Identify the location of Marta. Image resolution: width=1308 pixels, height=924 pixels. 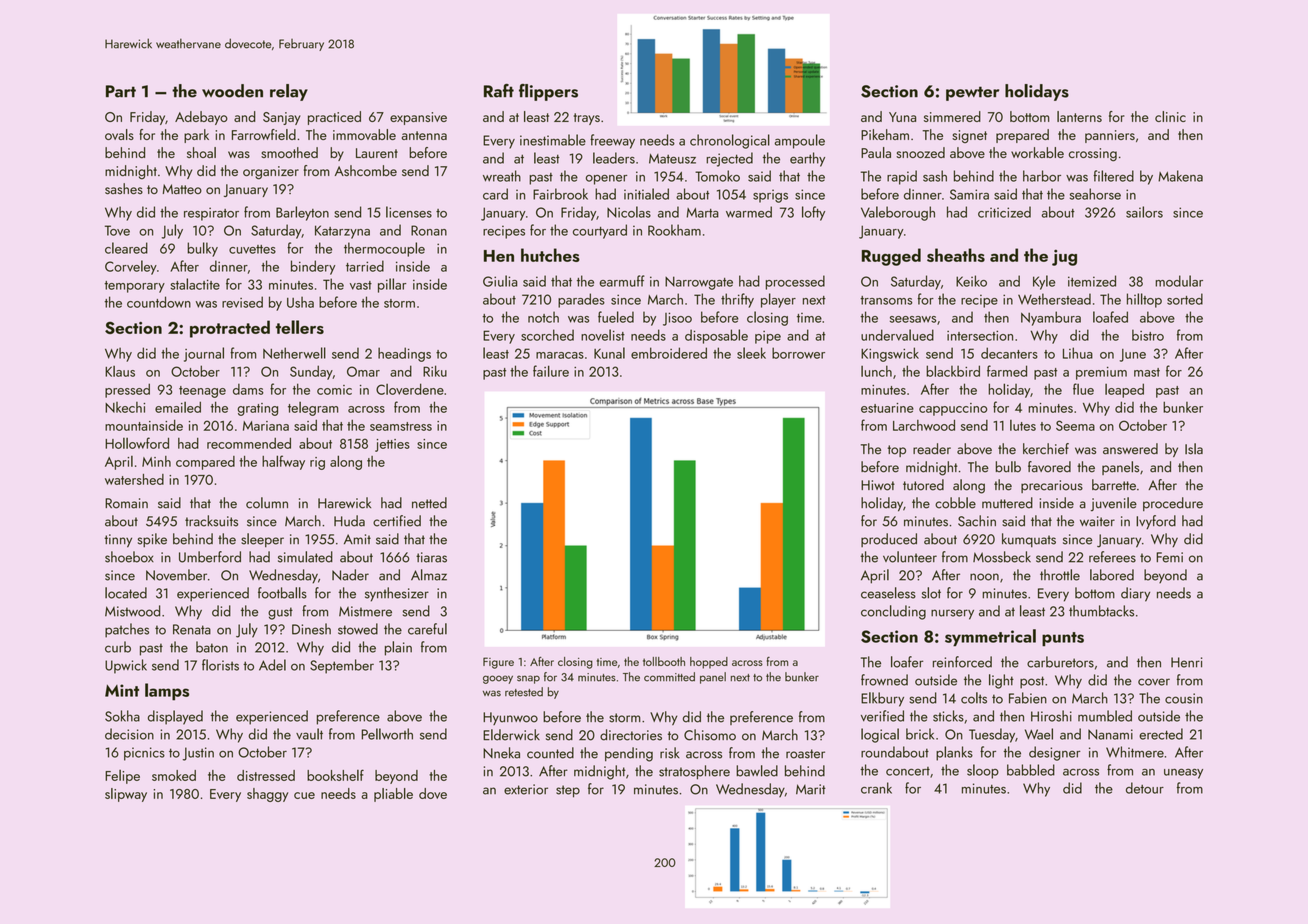
(702, 213).
